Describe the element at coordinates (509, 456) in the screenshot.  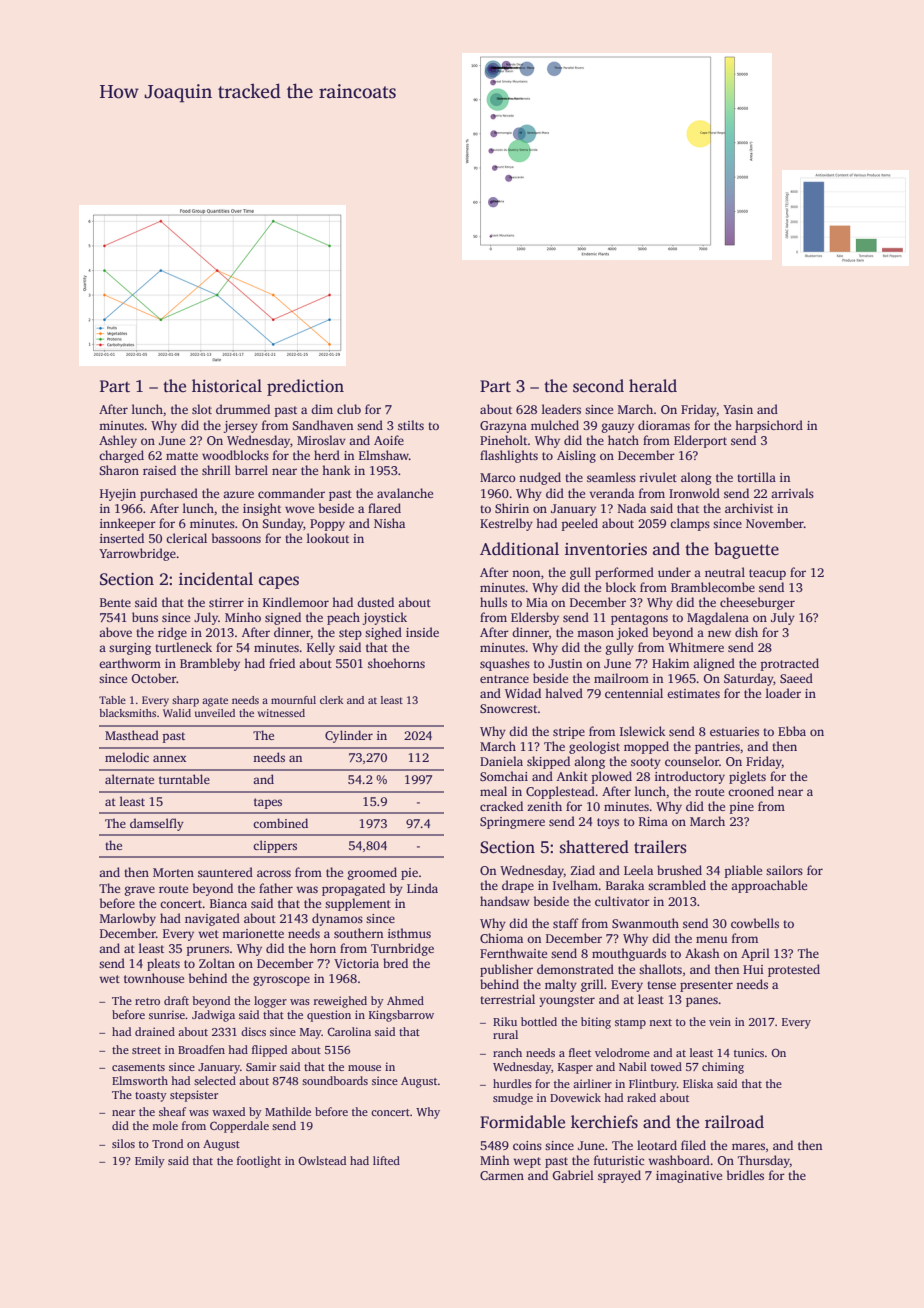
I see `flashlights` at that location.
